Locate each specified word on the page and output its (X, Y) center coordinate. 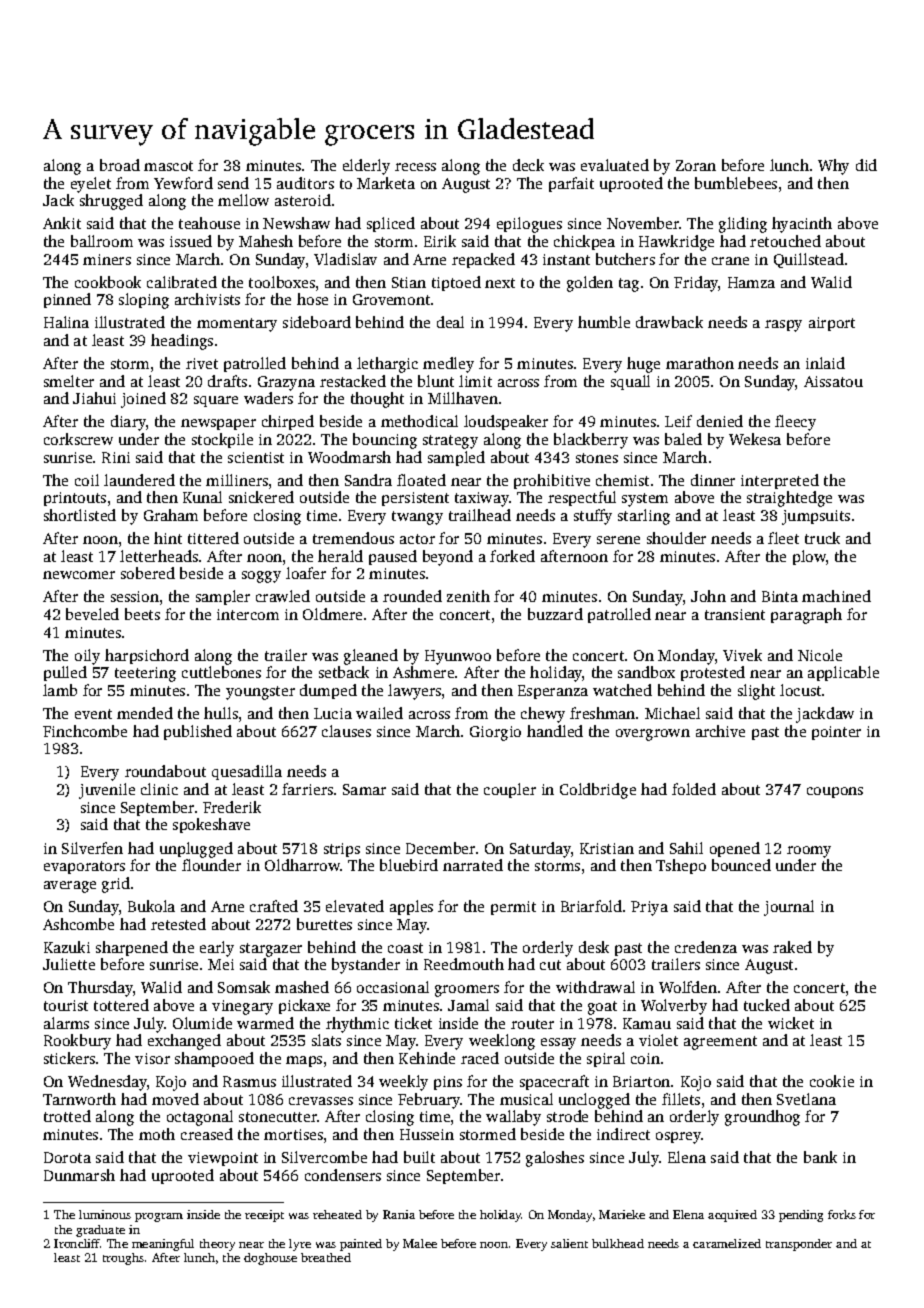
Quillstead (809, 260)
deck (528, 165)
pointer (836, 733)
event (93, 714)
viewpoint (223, 1159)
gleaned (371, 657)
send (233, 183)
